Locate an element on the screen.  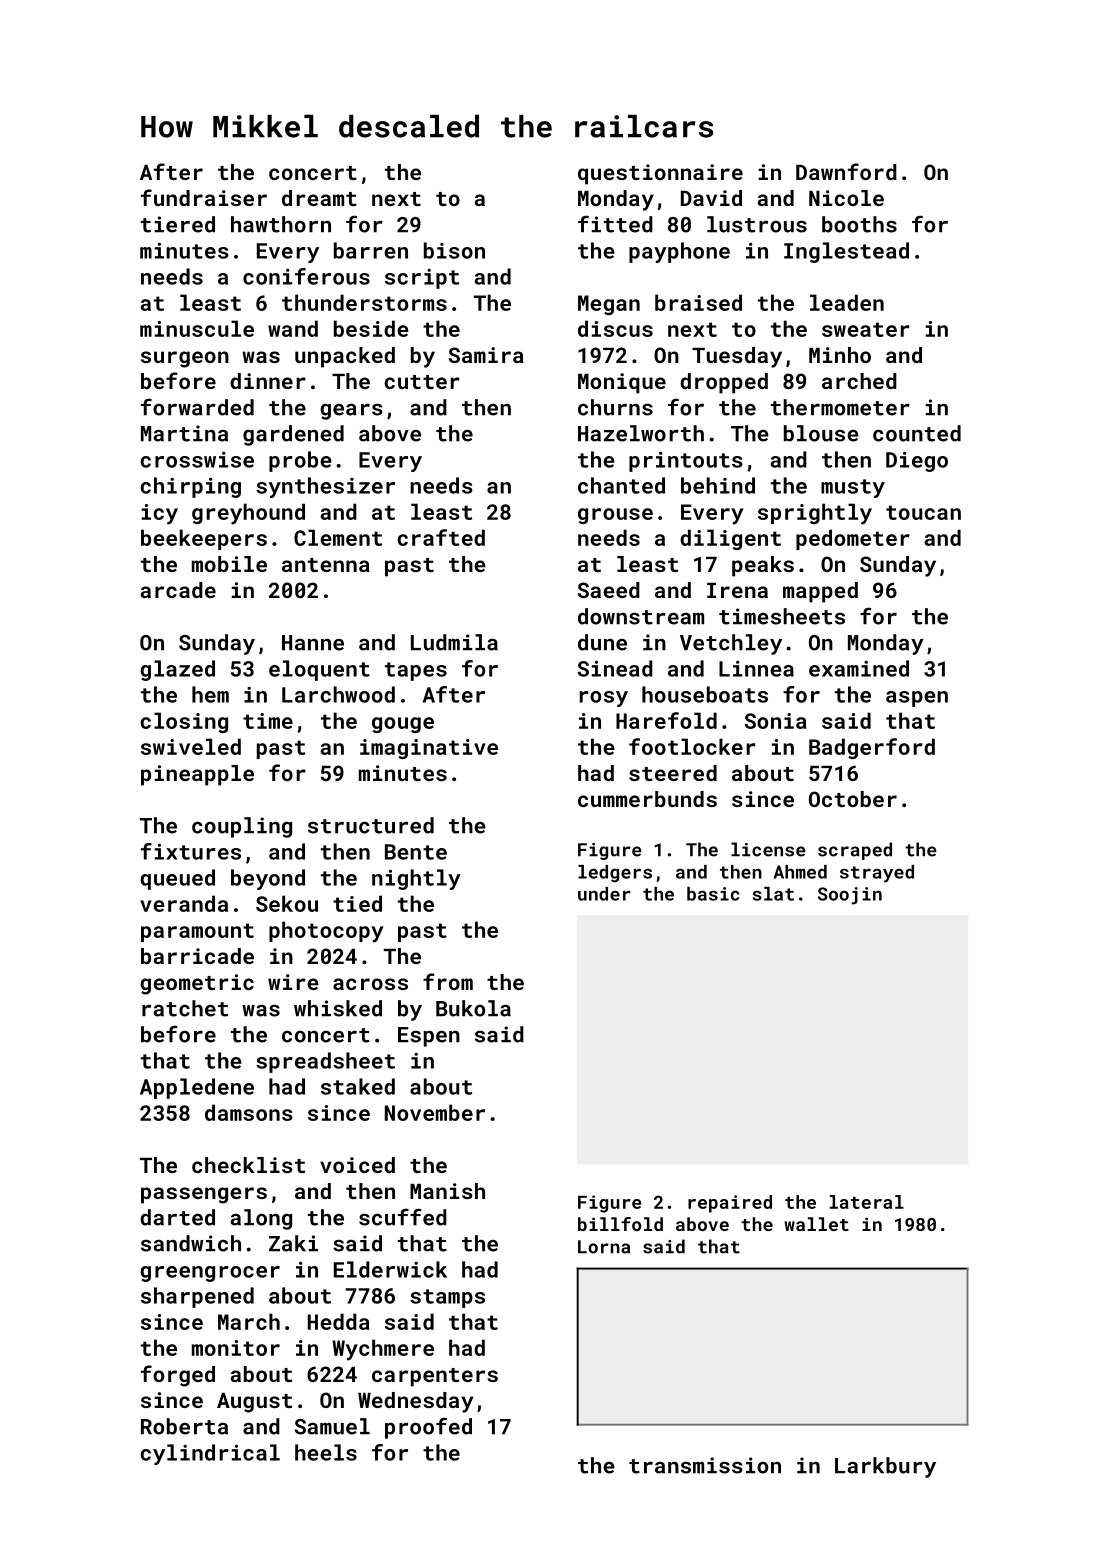
lateral is located at coordinates (867, 1202).
